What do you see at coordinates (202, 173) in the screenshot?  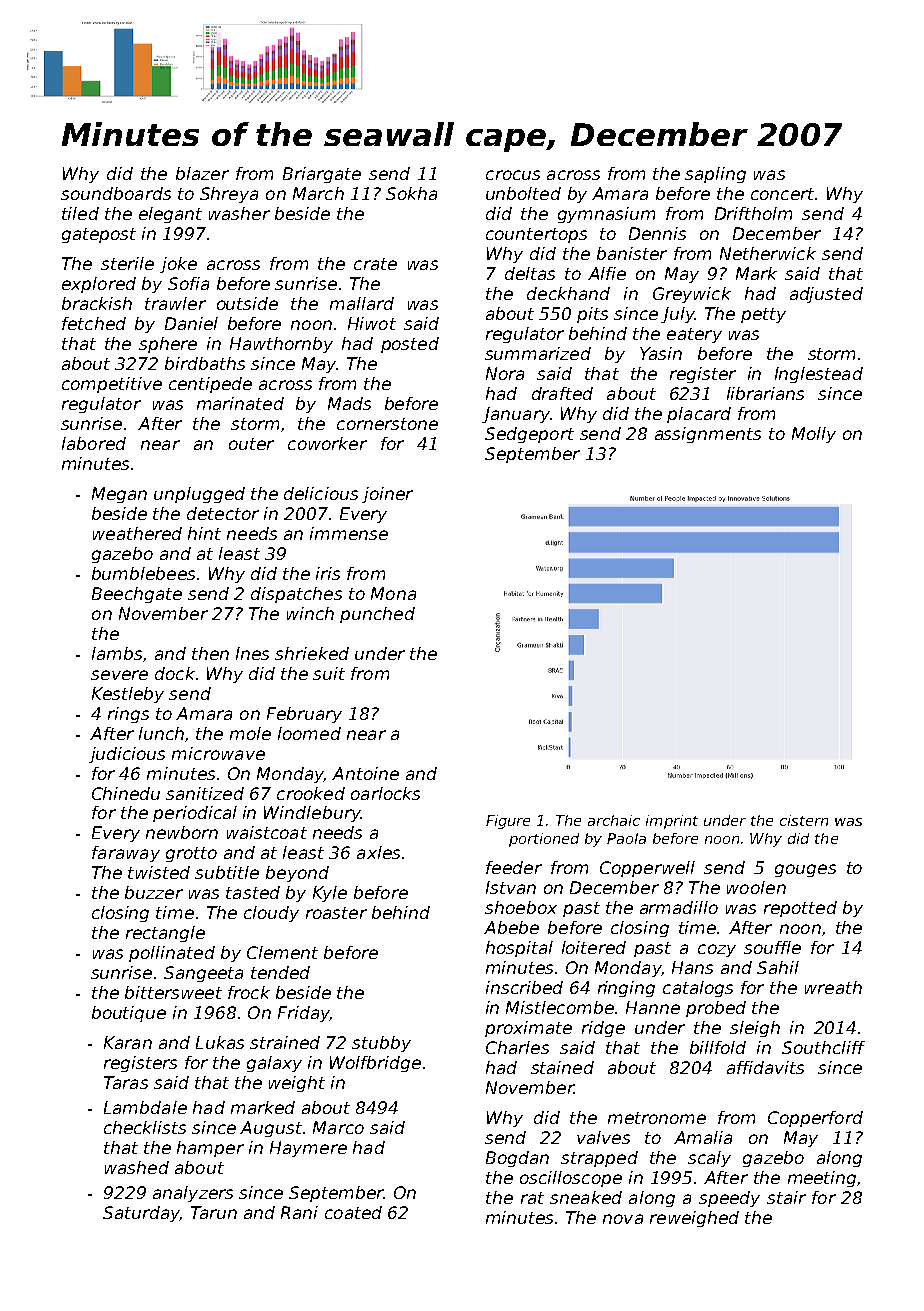 I see `blazer` at bounding box center [202, 173].
